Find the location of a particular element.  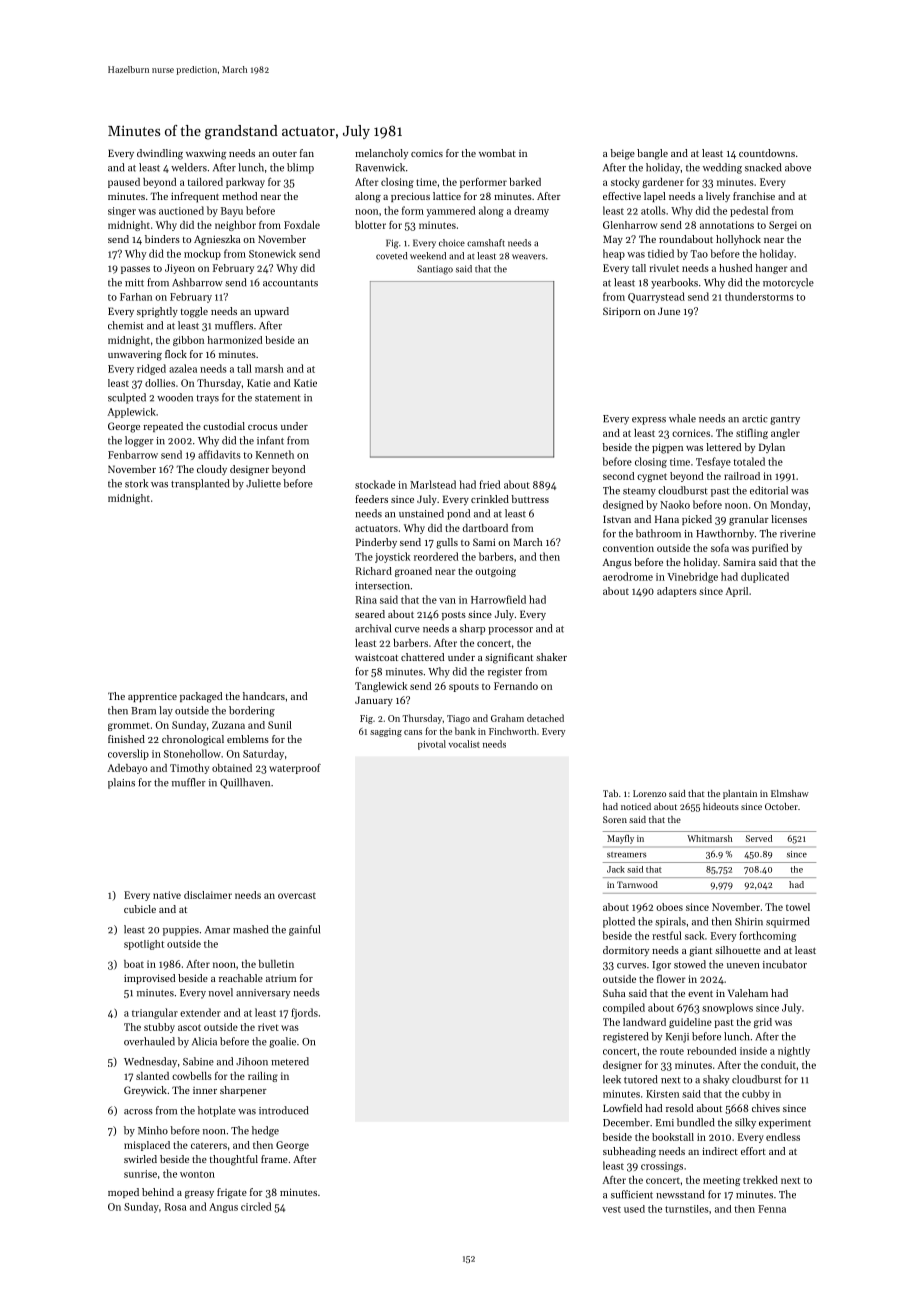

Monday is located at coordinates (789, 505).
